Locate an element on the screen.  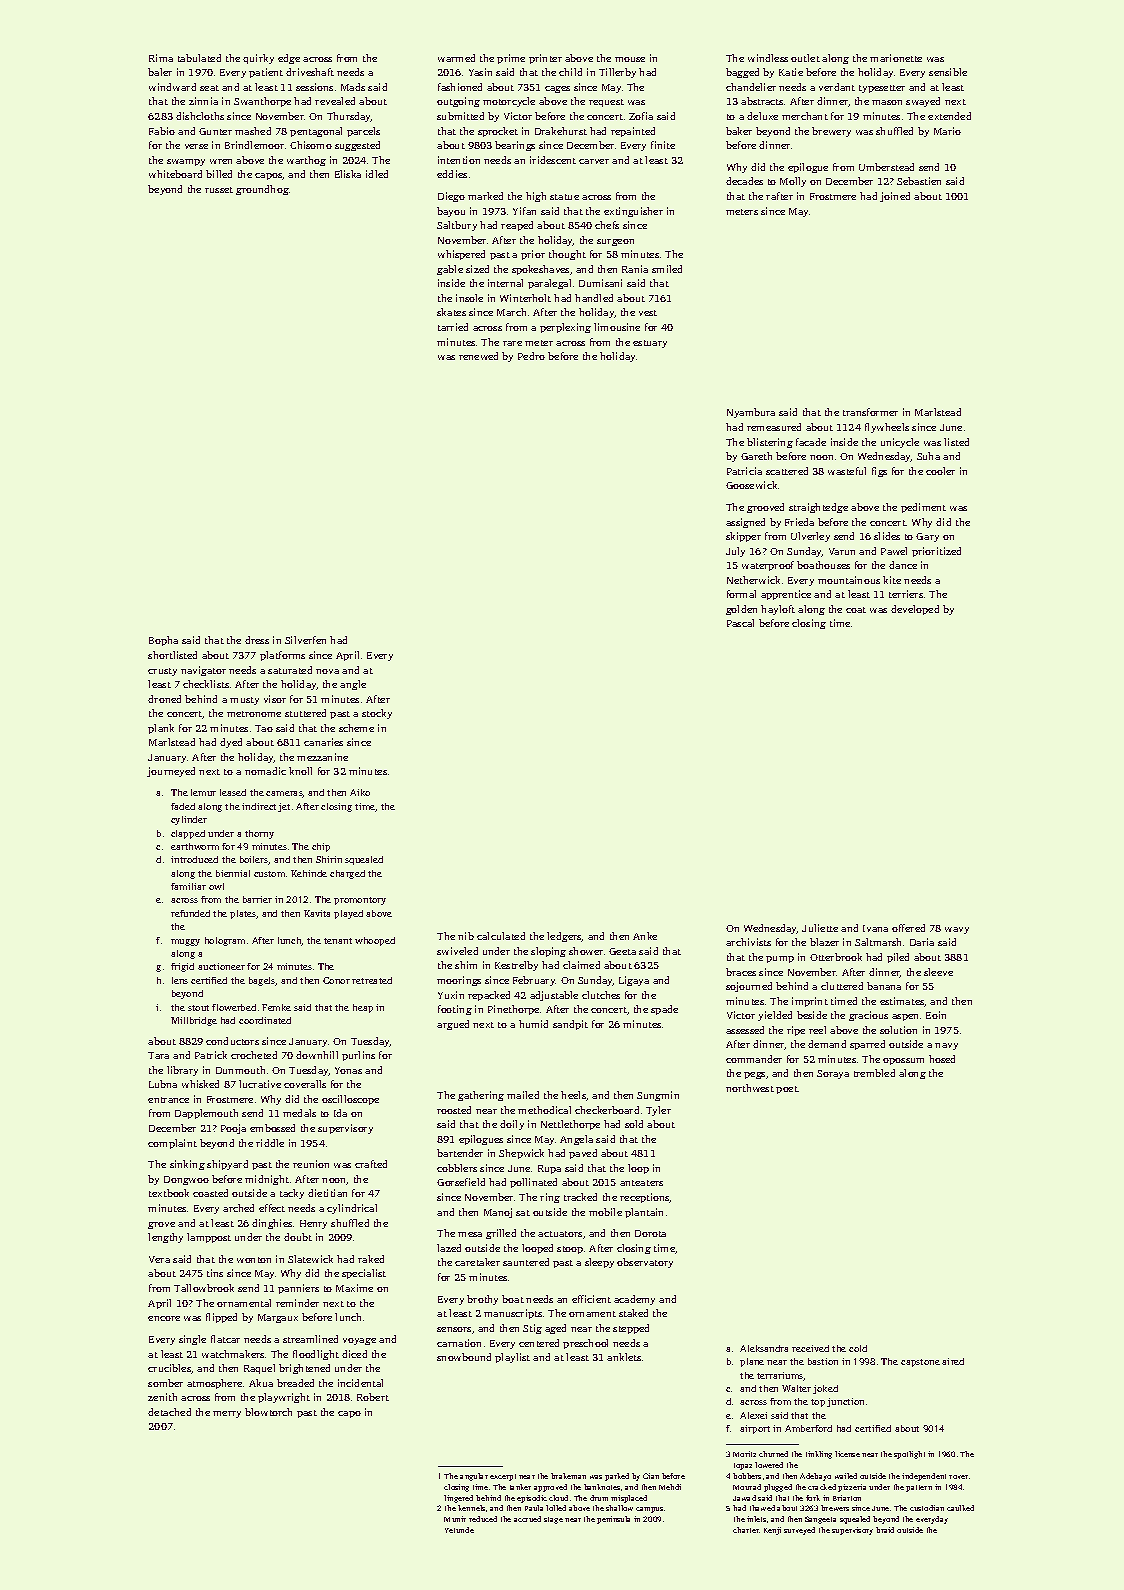
Frieda is located at coordinates (799, 522).
